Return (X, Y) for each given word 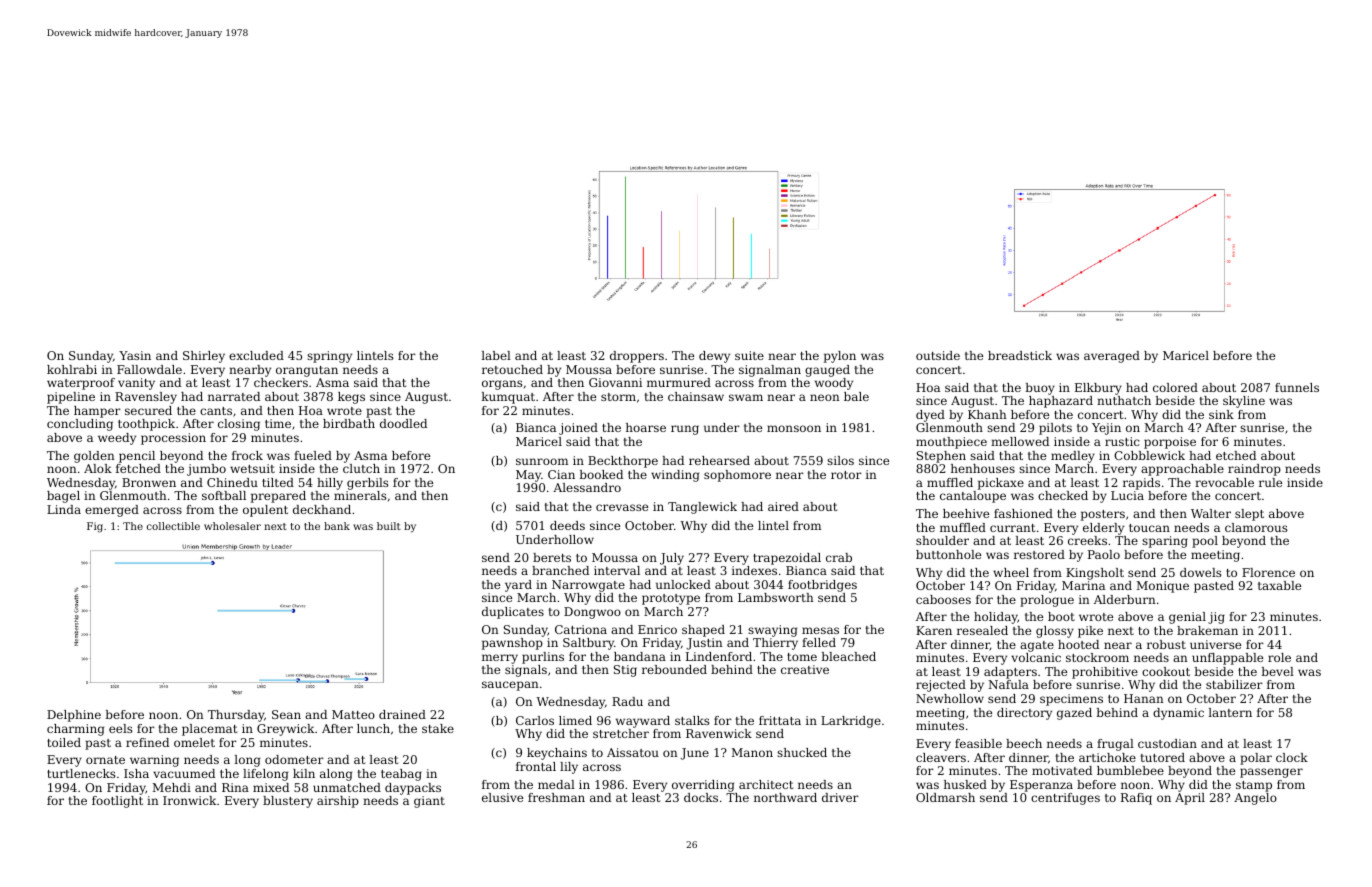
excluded (256, 355)
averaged (1112, 357)
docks (701, 797)
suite (749, 355)
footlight (117, 802)
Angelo (1255, 799)
